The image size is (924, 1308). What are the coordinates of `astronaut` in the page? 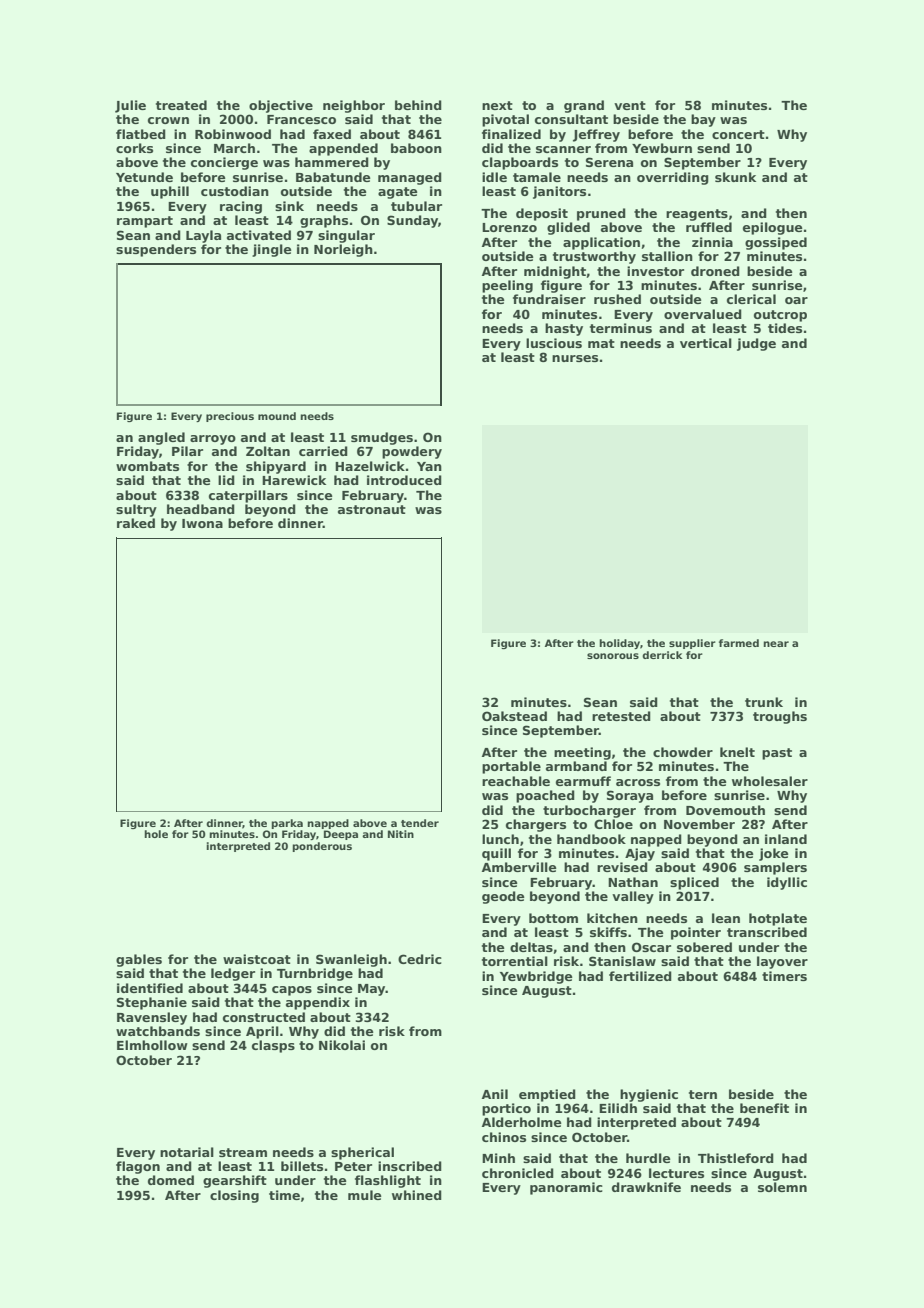 It's located at (372, 509).
